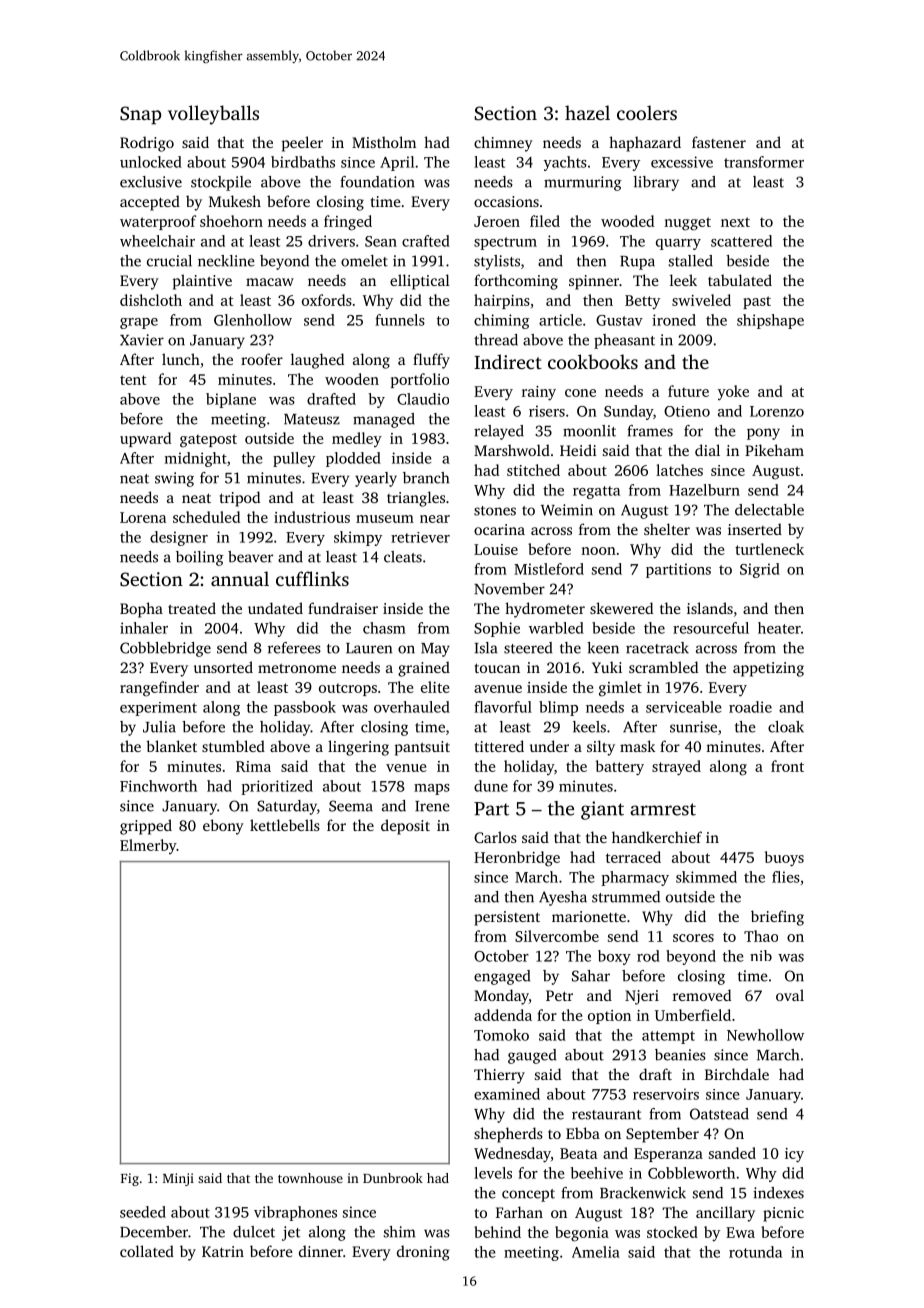 This page has width=924, height=1308. What do you see at coordinates (213, 115) in the page?
I see `volleyballs` at bounding box center [213, 115].
